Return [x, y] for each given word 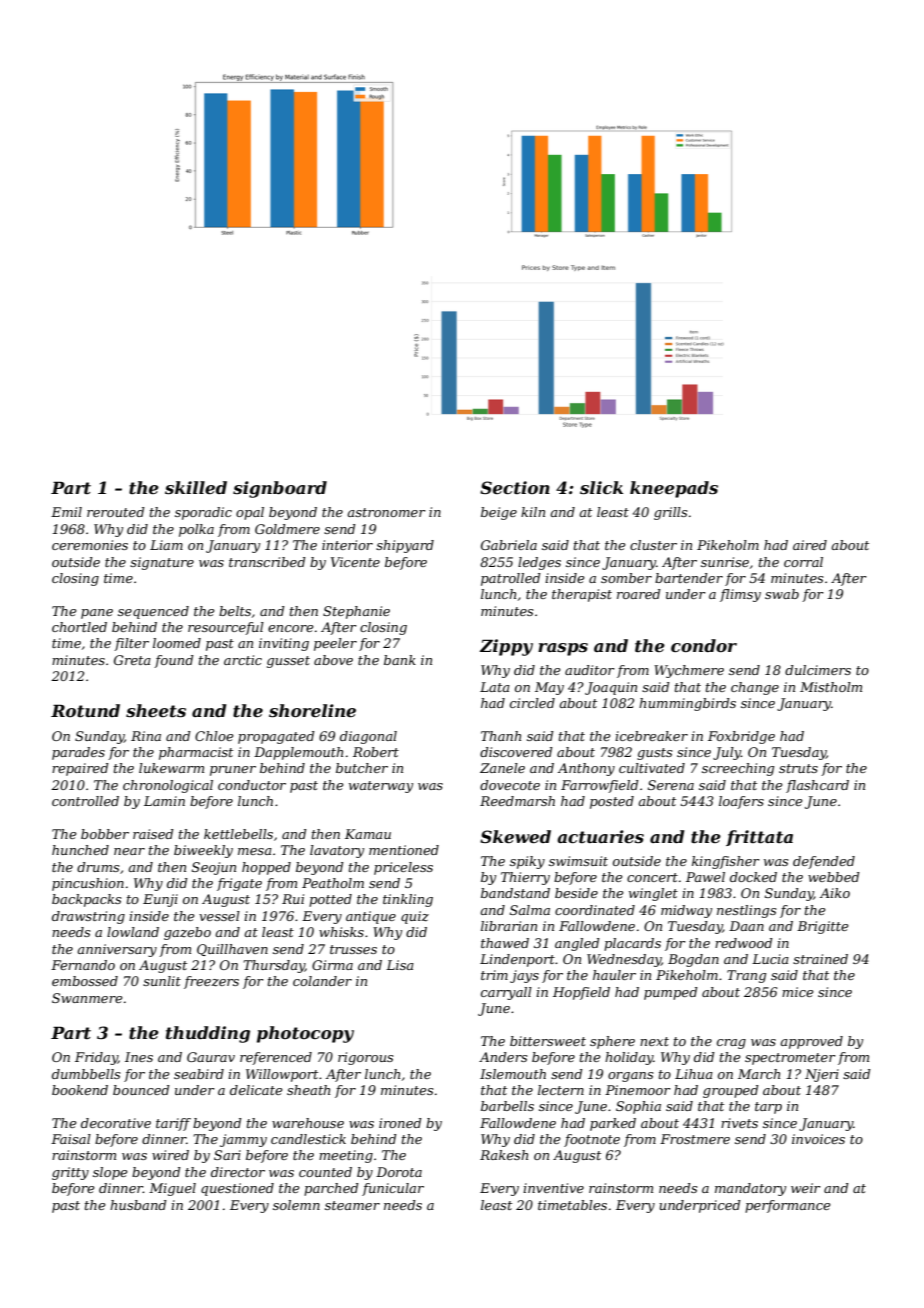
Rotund [85, 710]
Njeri [822, 1075]
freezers [211, 982]
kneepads [674, 489]
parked [613, 1124]
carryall [506, 993]
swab [782, 594]
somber [626, 578]
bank [400, 660]
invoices [818, 1139]
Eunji [160, 900]
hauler [614, 975]
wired [170, 1155]
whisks [341, 932]
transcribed [267, 562]
